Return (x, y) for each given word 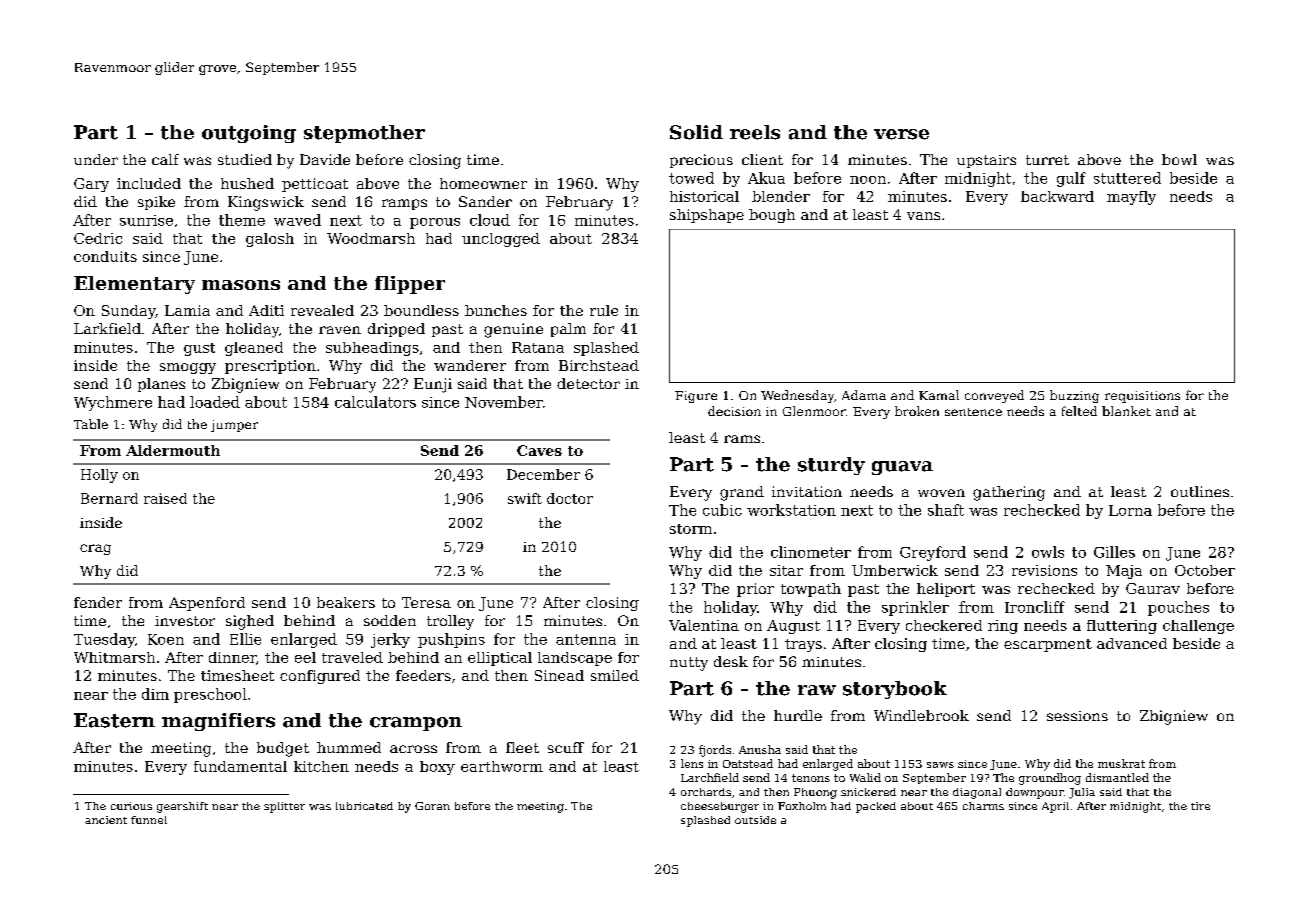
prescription (270, 367)
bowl (1179, 159)
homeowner (483, 183)
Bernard (109, 498)
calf (165, 159)
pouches (1178, 608)
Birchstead (599, 365)
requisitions (1142, 397)
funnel (149, 820)
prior (755, 590)
